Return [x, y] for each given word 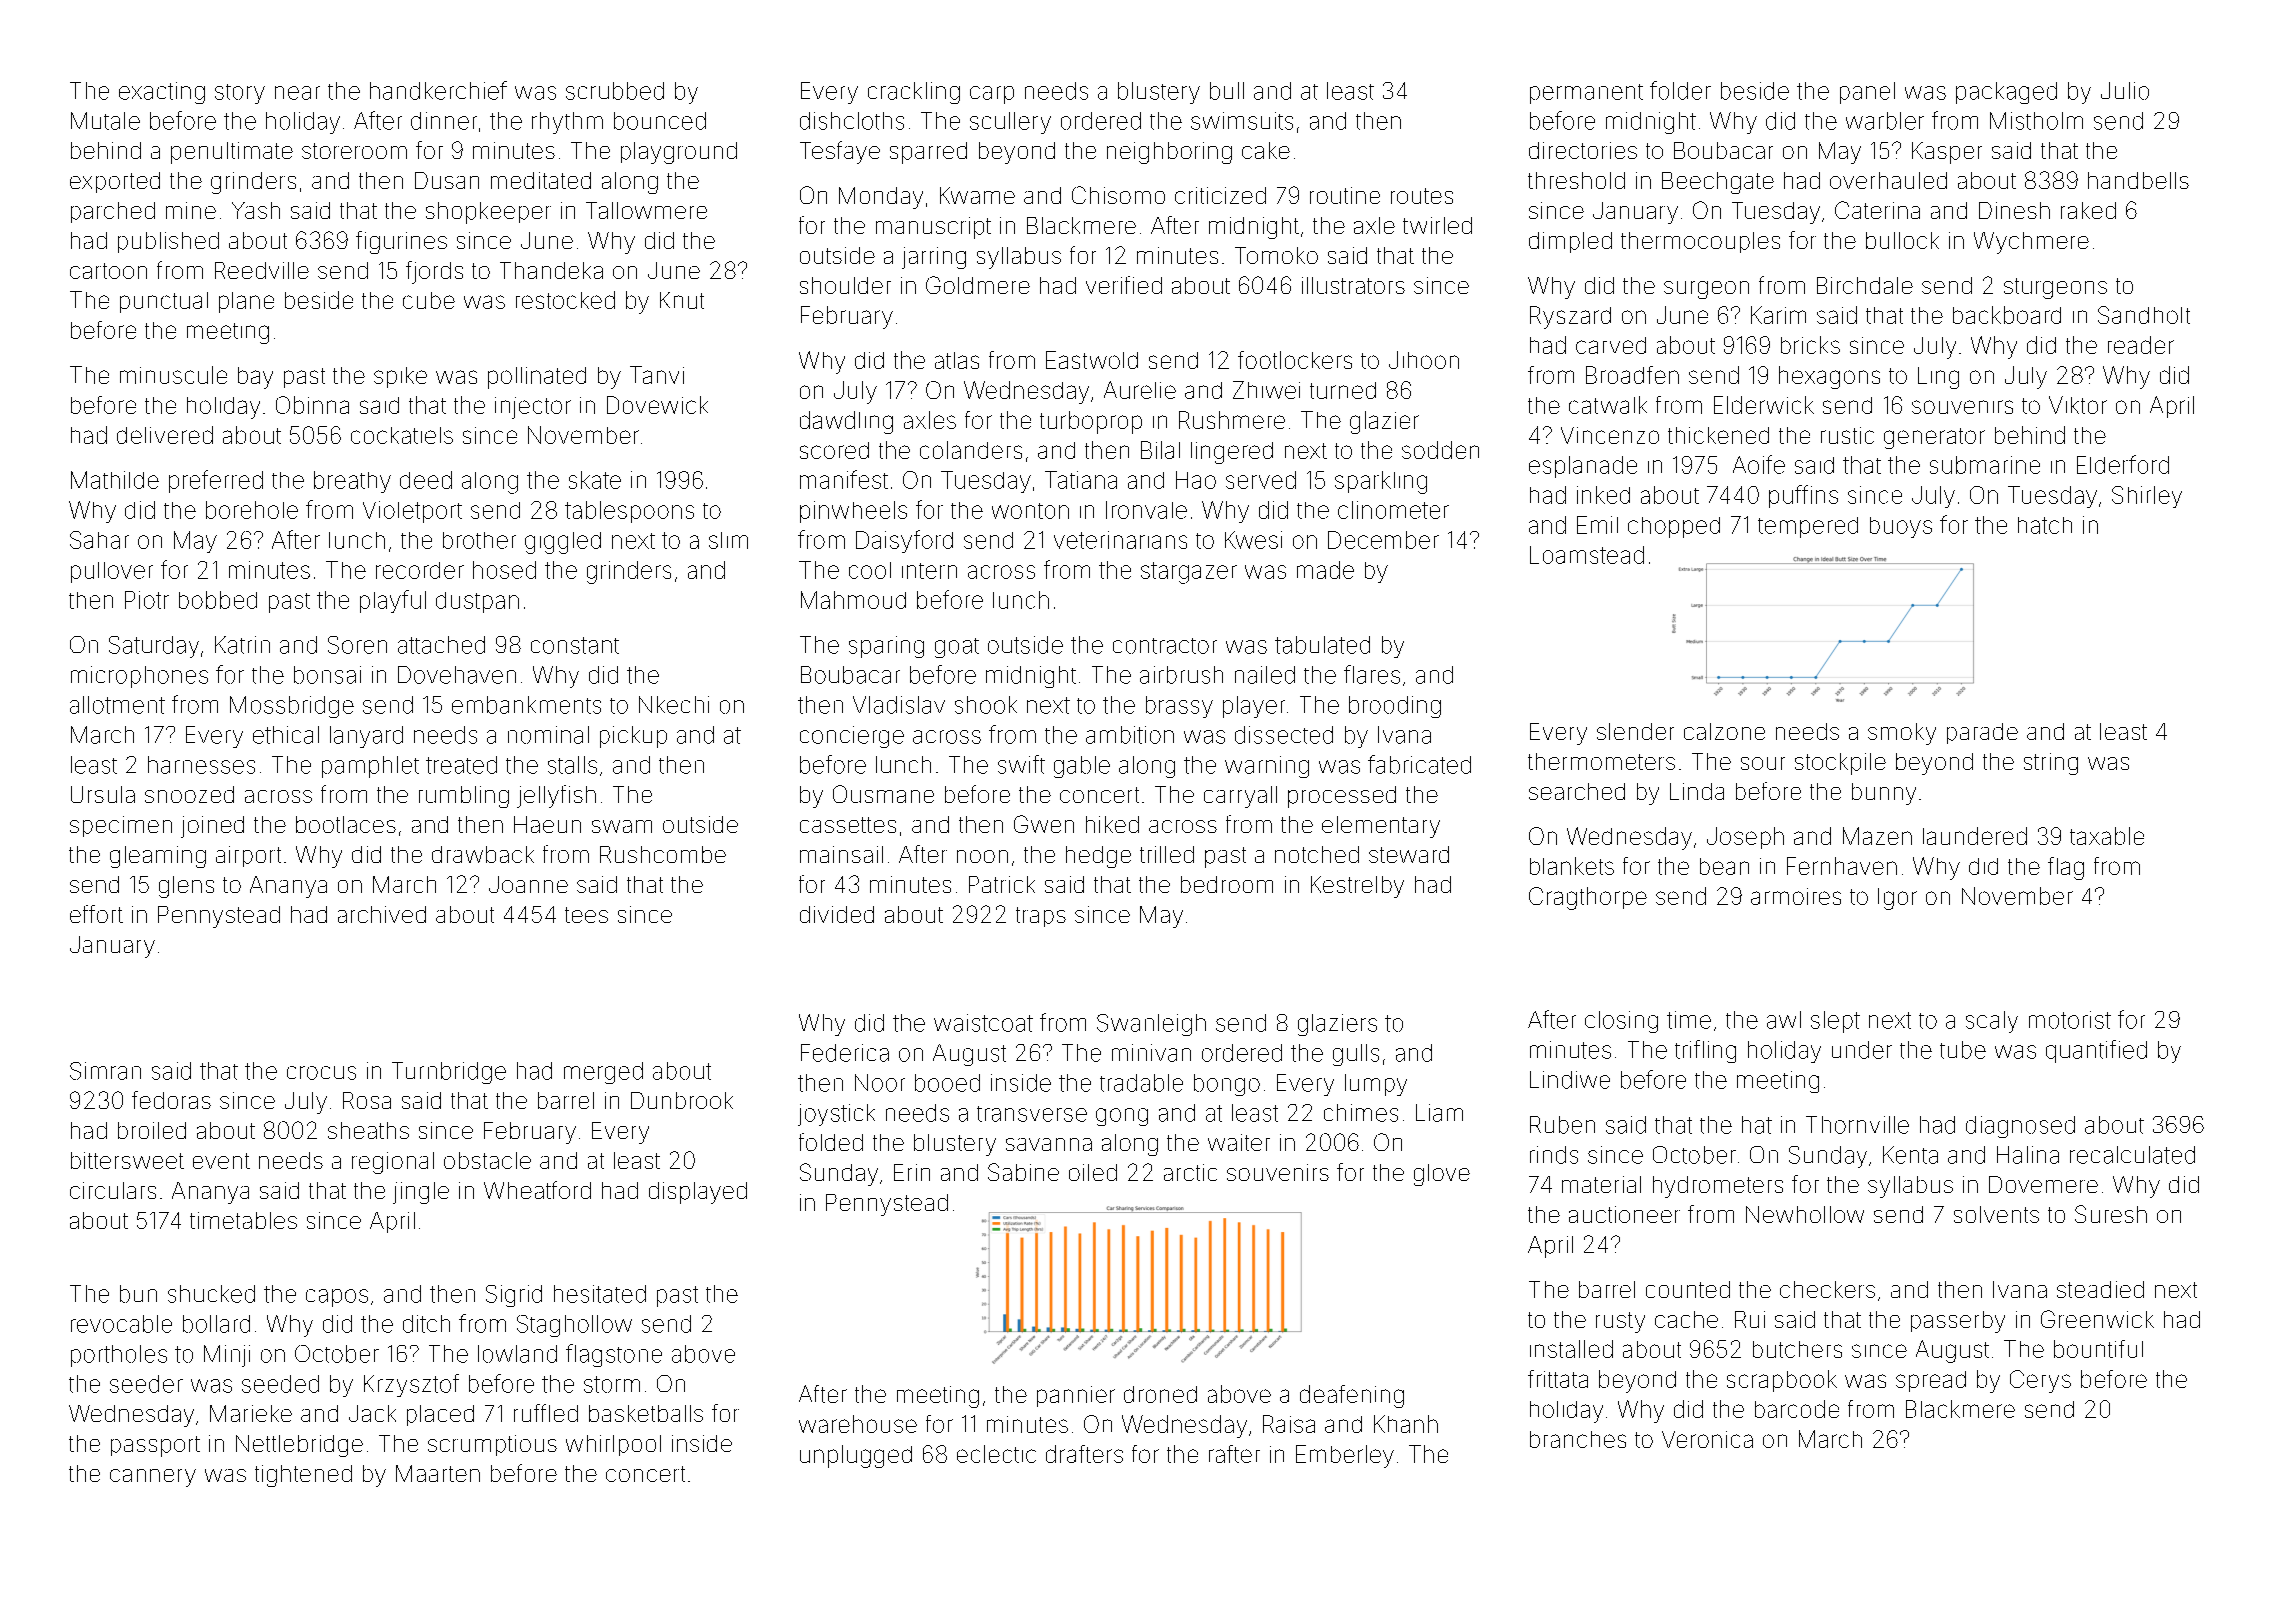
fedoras [171, 1100]
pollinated [537, 378]
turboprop [1091, 422]
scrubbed [615, 91]
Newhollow [1805, 1214]
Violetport [412, 512]
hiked [1112, 824]
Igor [1897, 899]
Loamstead [1587, 555]
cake [1266, 150]
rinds [1554, 1155]
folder [1680, 90]
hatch [2045, 525]
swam [622, 826]
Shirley [2147, 497]
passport [155, 1446]
